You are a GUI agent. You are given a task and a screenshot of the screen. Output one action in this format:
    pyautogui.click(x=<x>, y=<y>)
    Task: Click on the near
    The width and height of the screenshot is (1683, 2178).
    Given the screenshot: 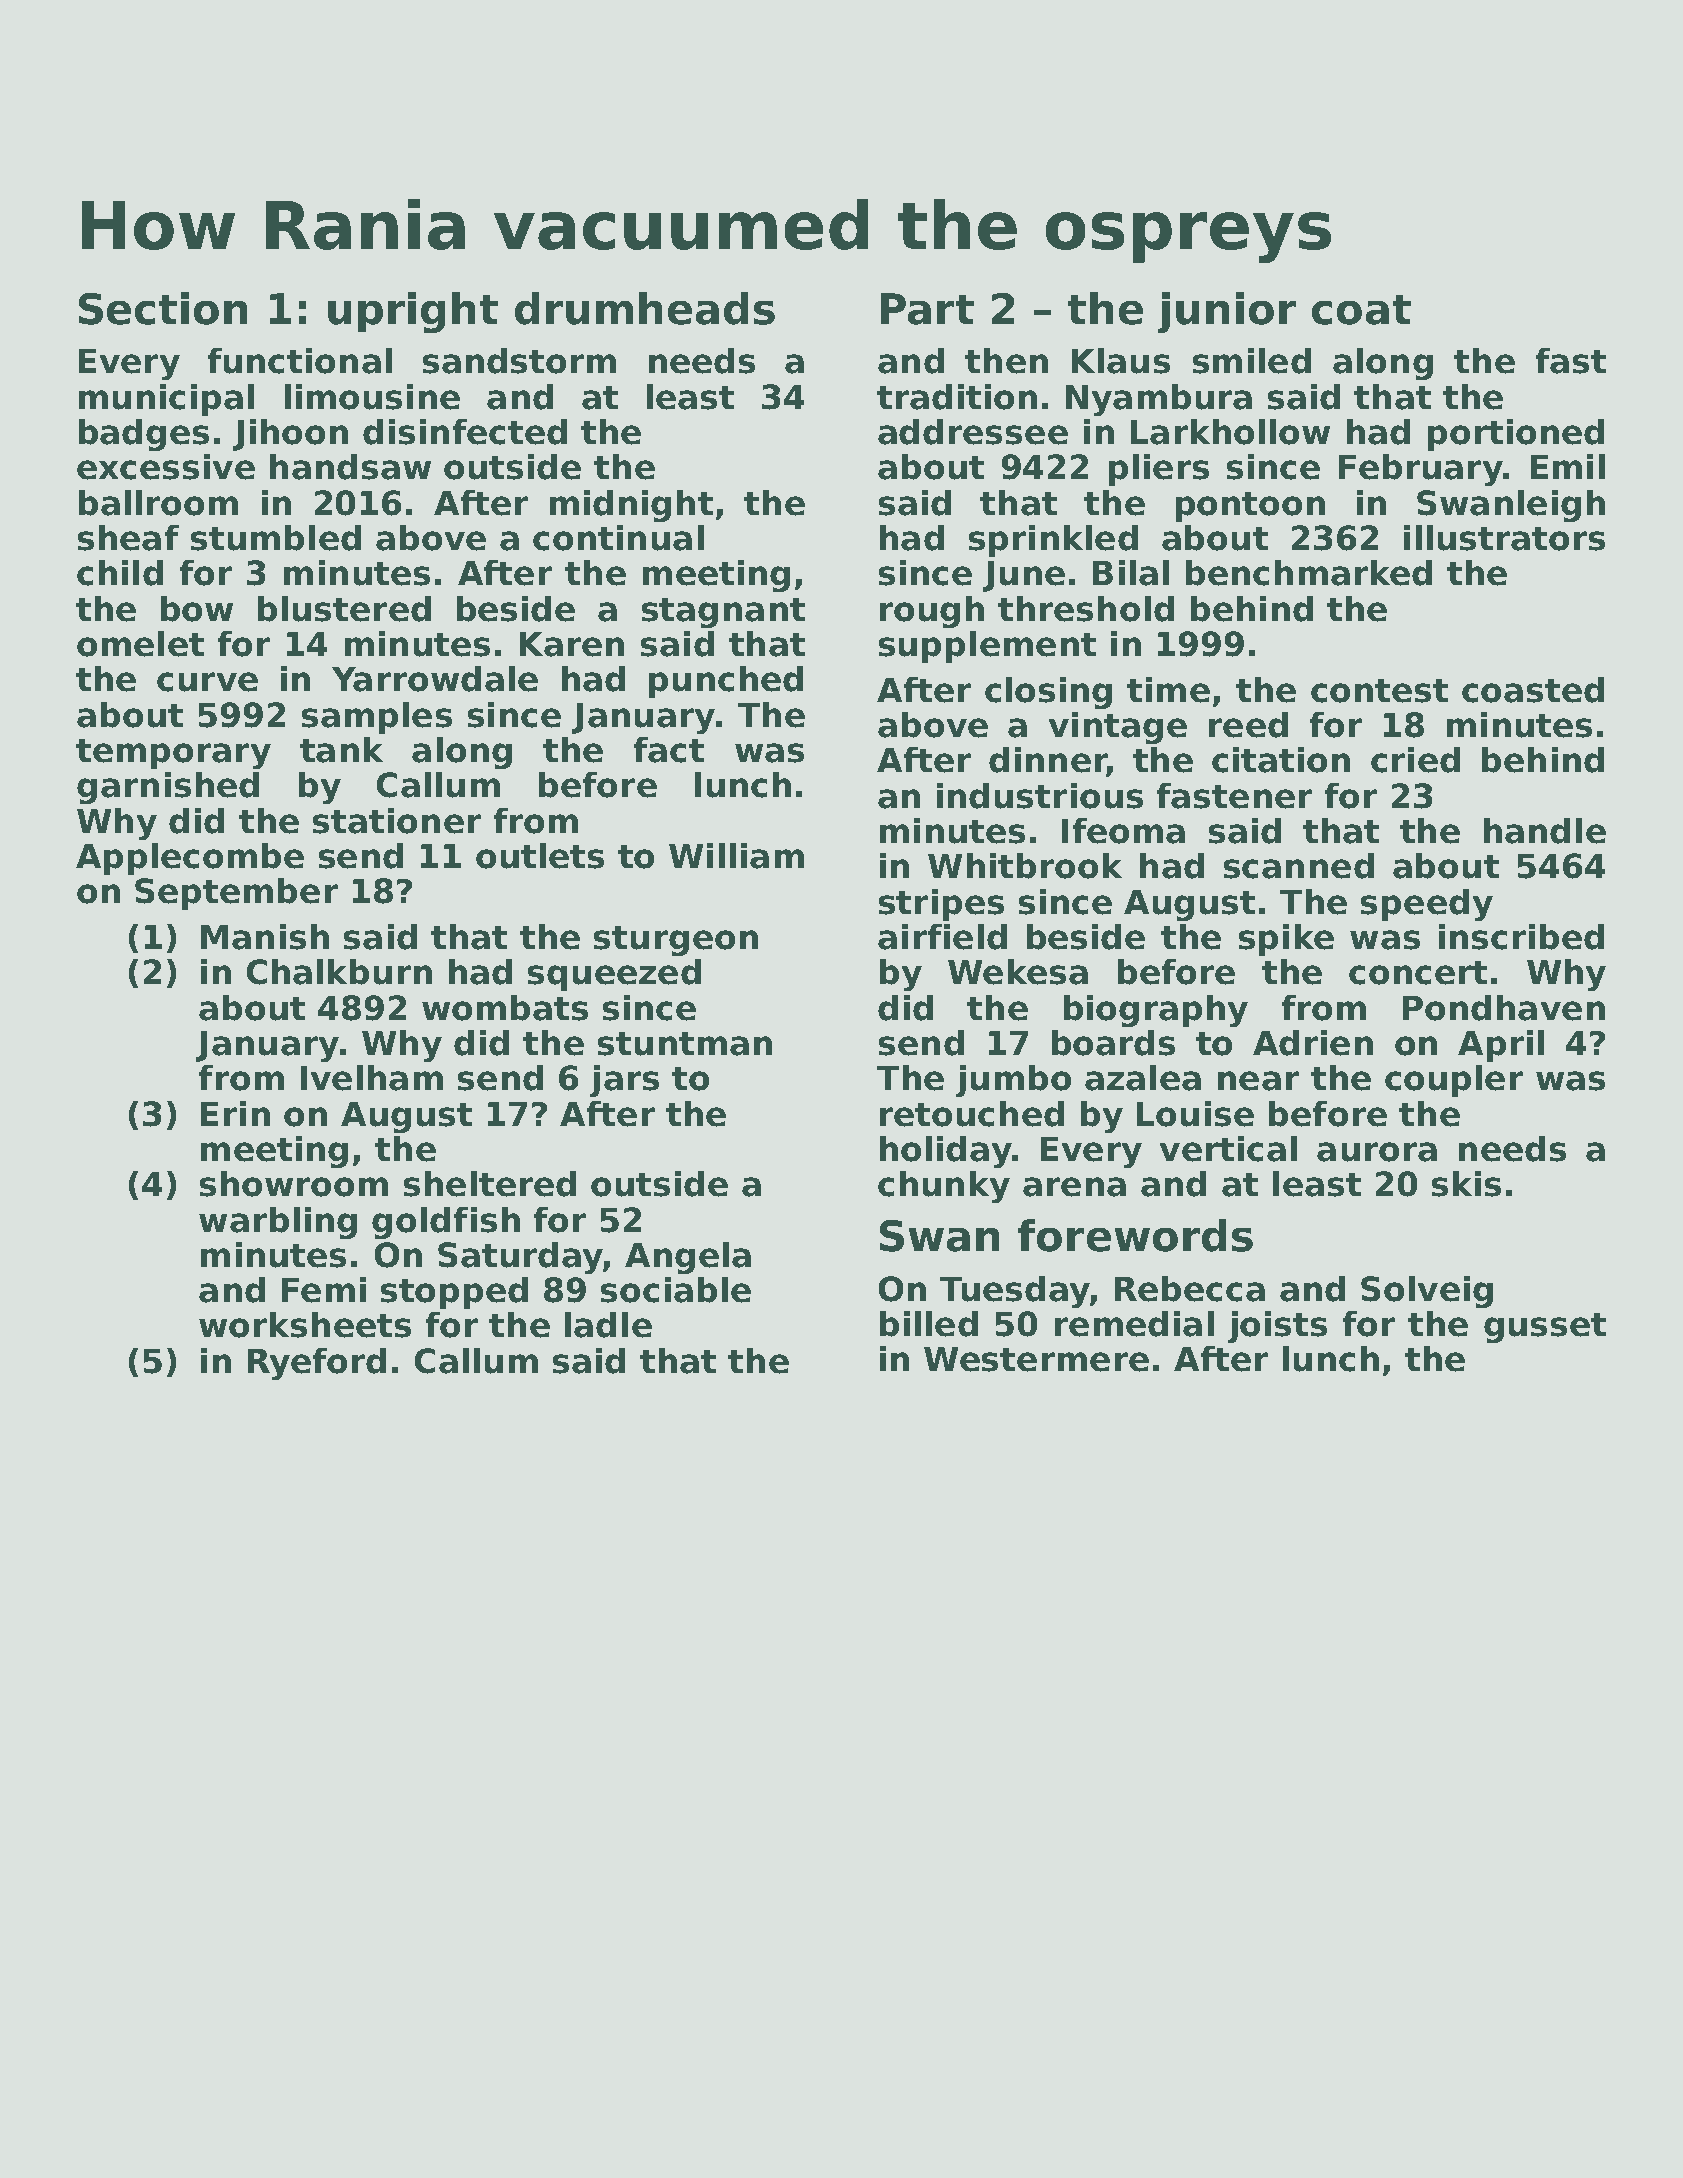 What is the action you would take?
    pyautogui.click(x=1258, y=1081)
